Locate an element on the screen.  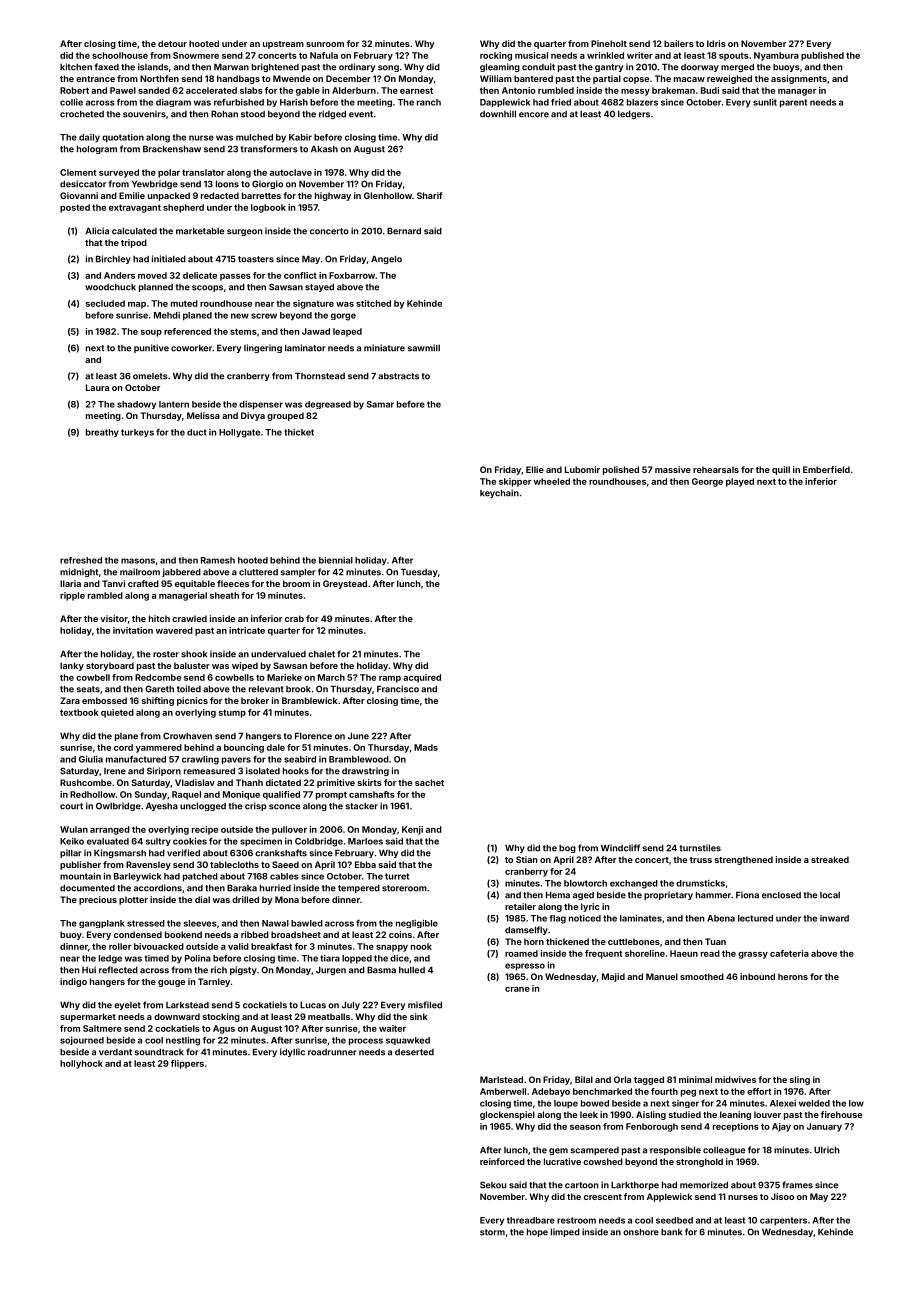
inward is located at coordinates (834, 918).
